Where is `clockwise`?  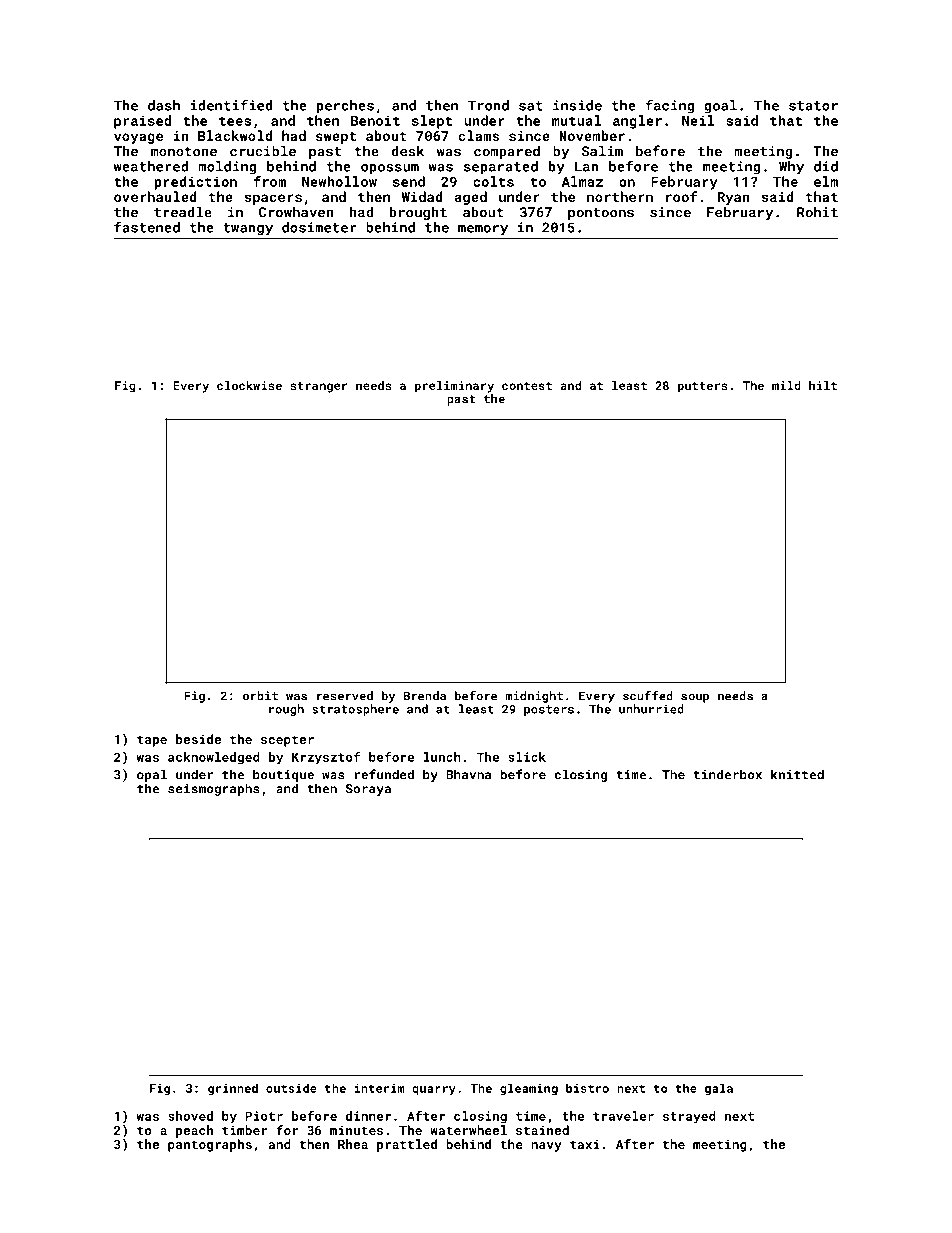
clockwise is located at coordinates (249, 385).
